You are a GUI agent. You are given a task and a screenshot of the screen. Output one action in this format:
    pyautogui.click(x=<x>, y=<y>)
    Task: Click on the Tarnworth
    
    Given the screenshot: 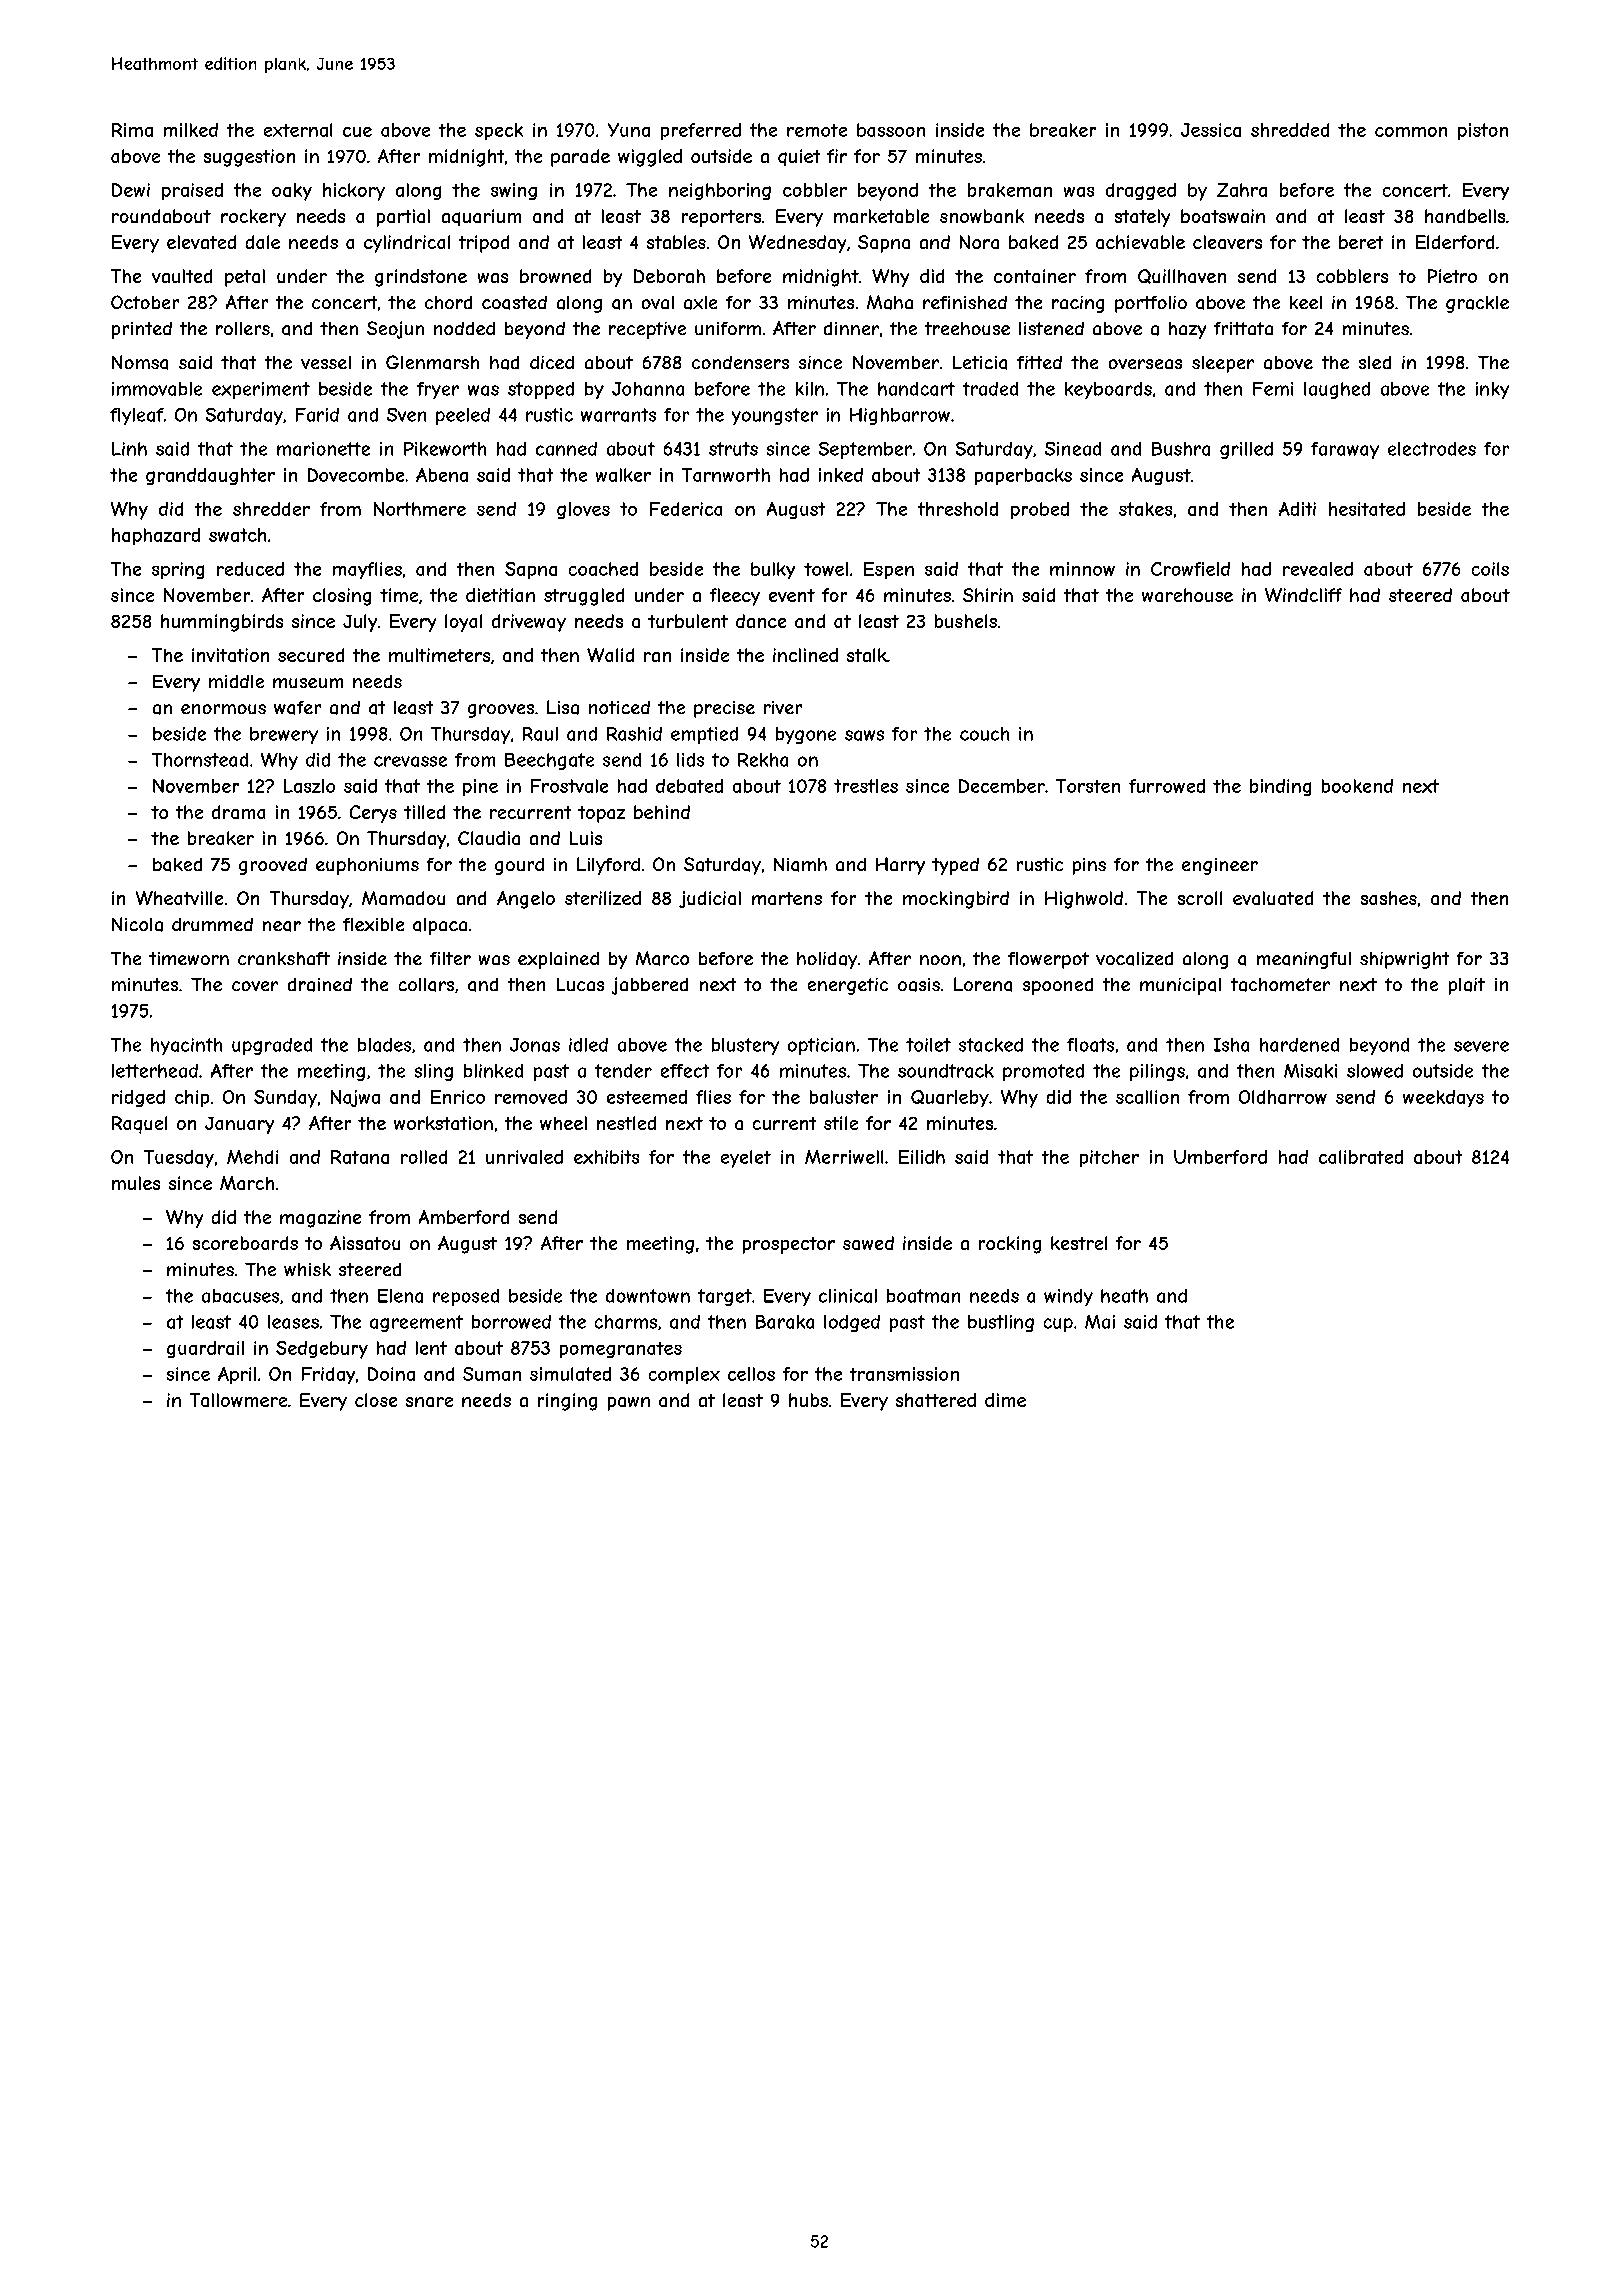 What is the action you would take?
    pyautogui.click(x=726, y=475)
